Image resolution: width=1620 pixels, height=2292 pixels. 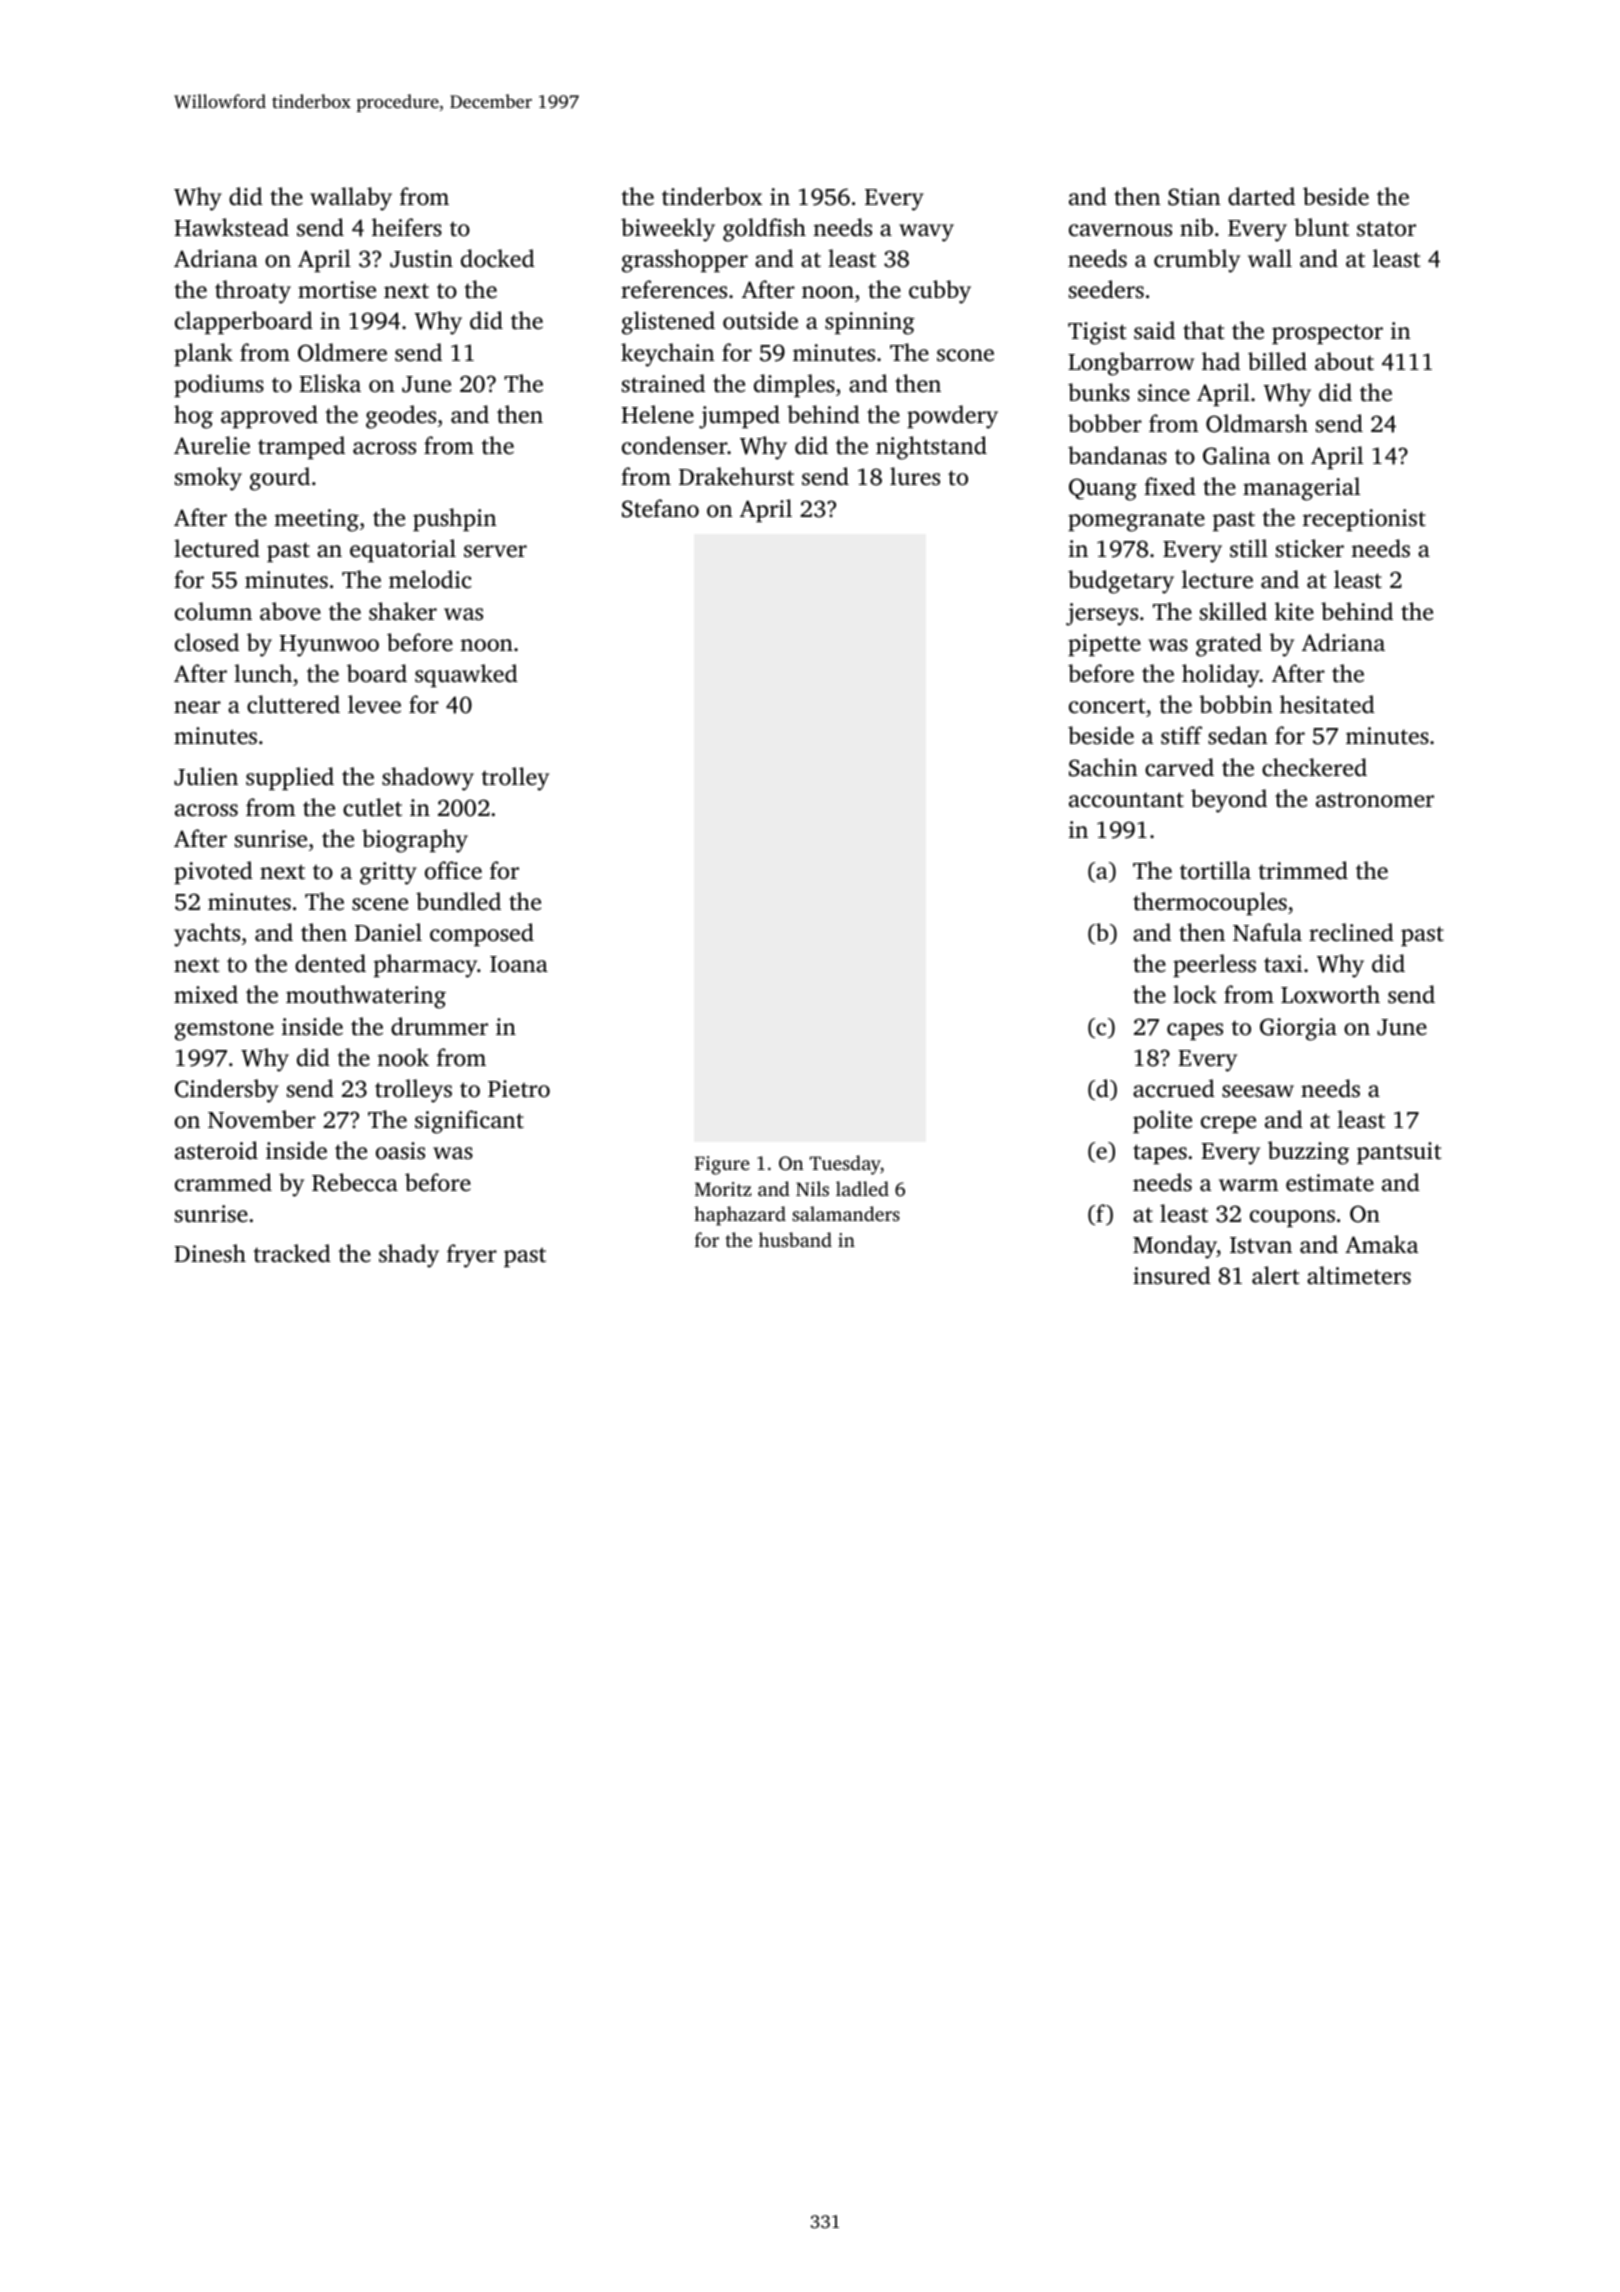 I want to click on pivoted, so click(x=213, y=872).
